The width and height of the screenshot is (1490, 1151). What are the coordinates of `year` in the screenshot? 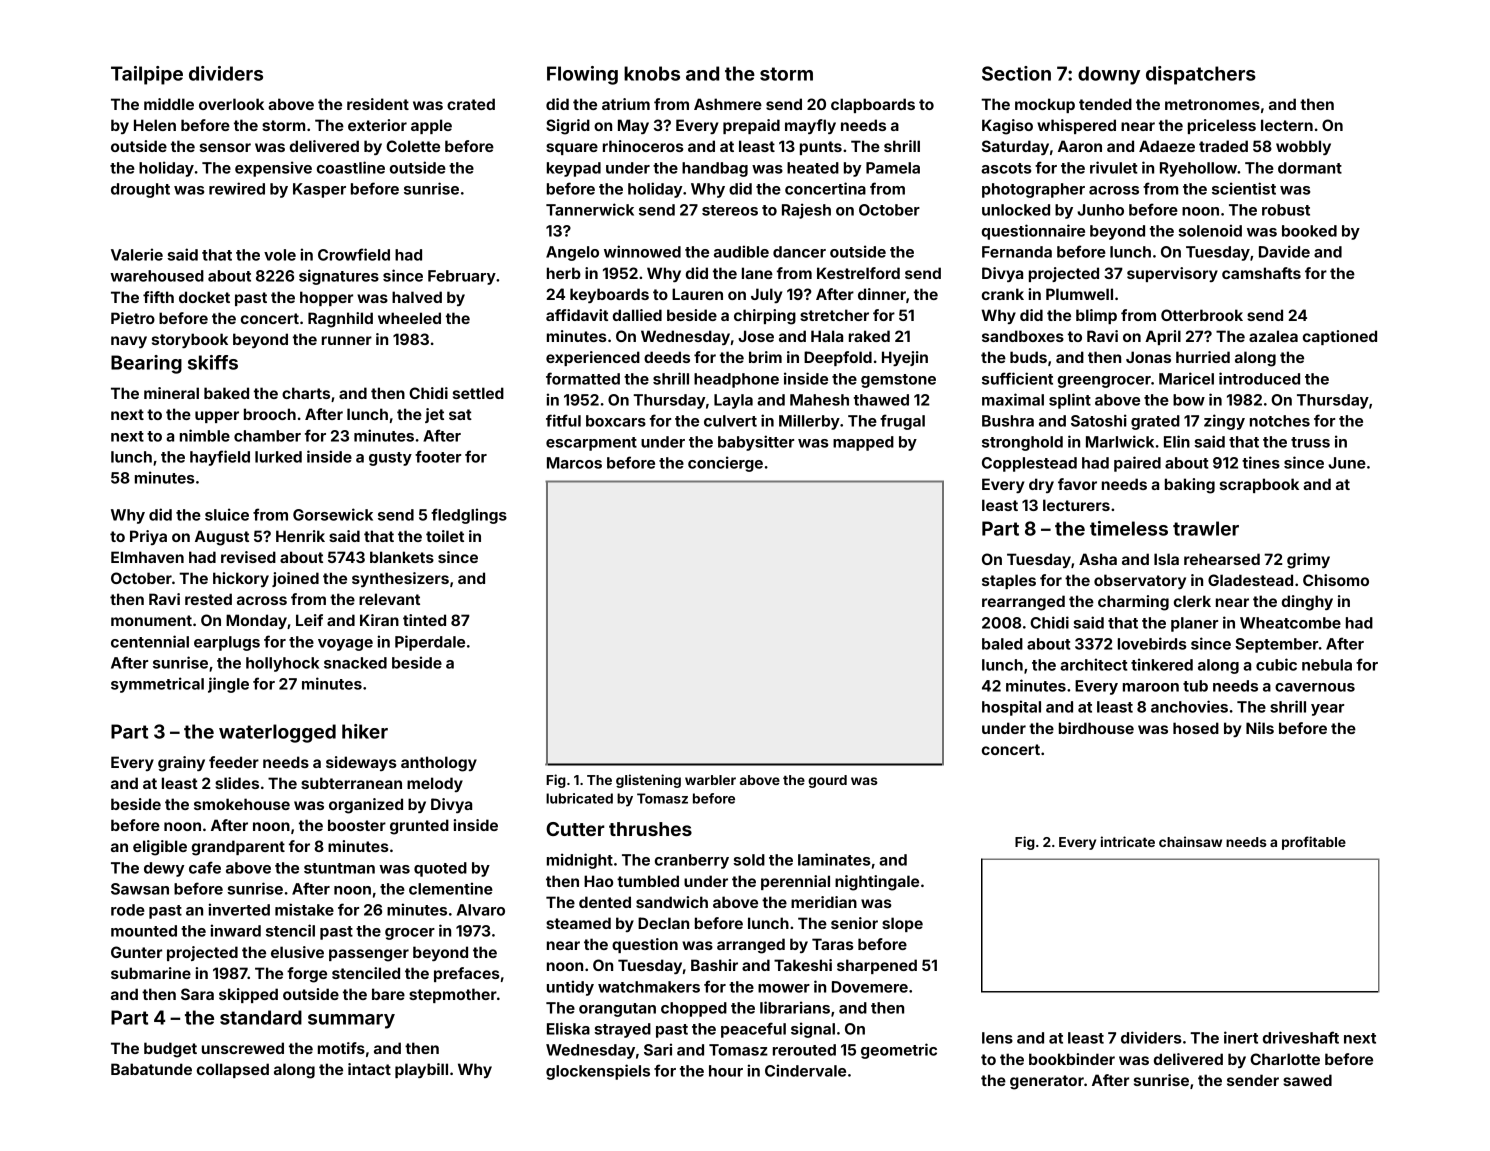 It's located at (1327, 710).
